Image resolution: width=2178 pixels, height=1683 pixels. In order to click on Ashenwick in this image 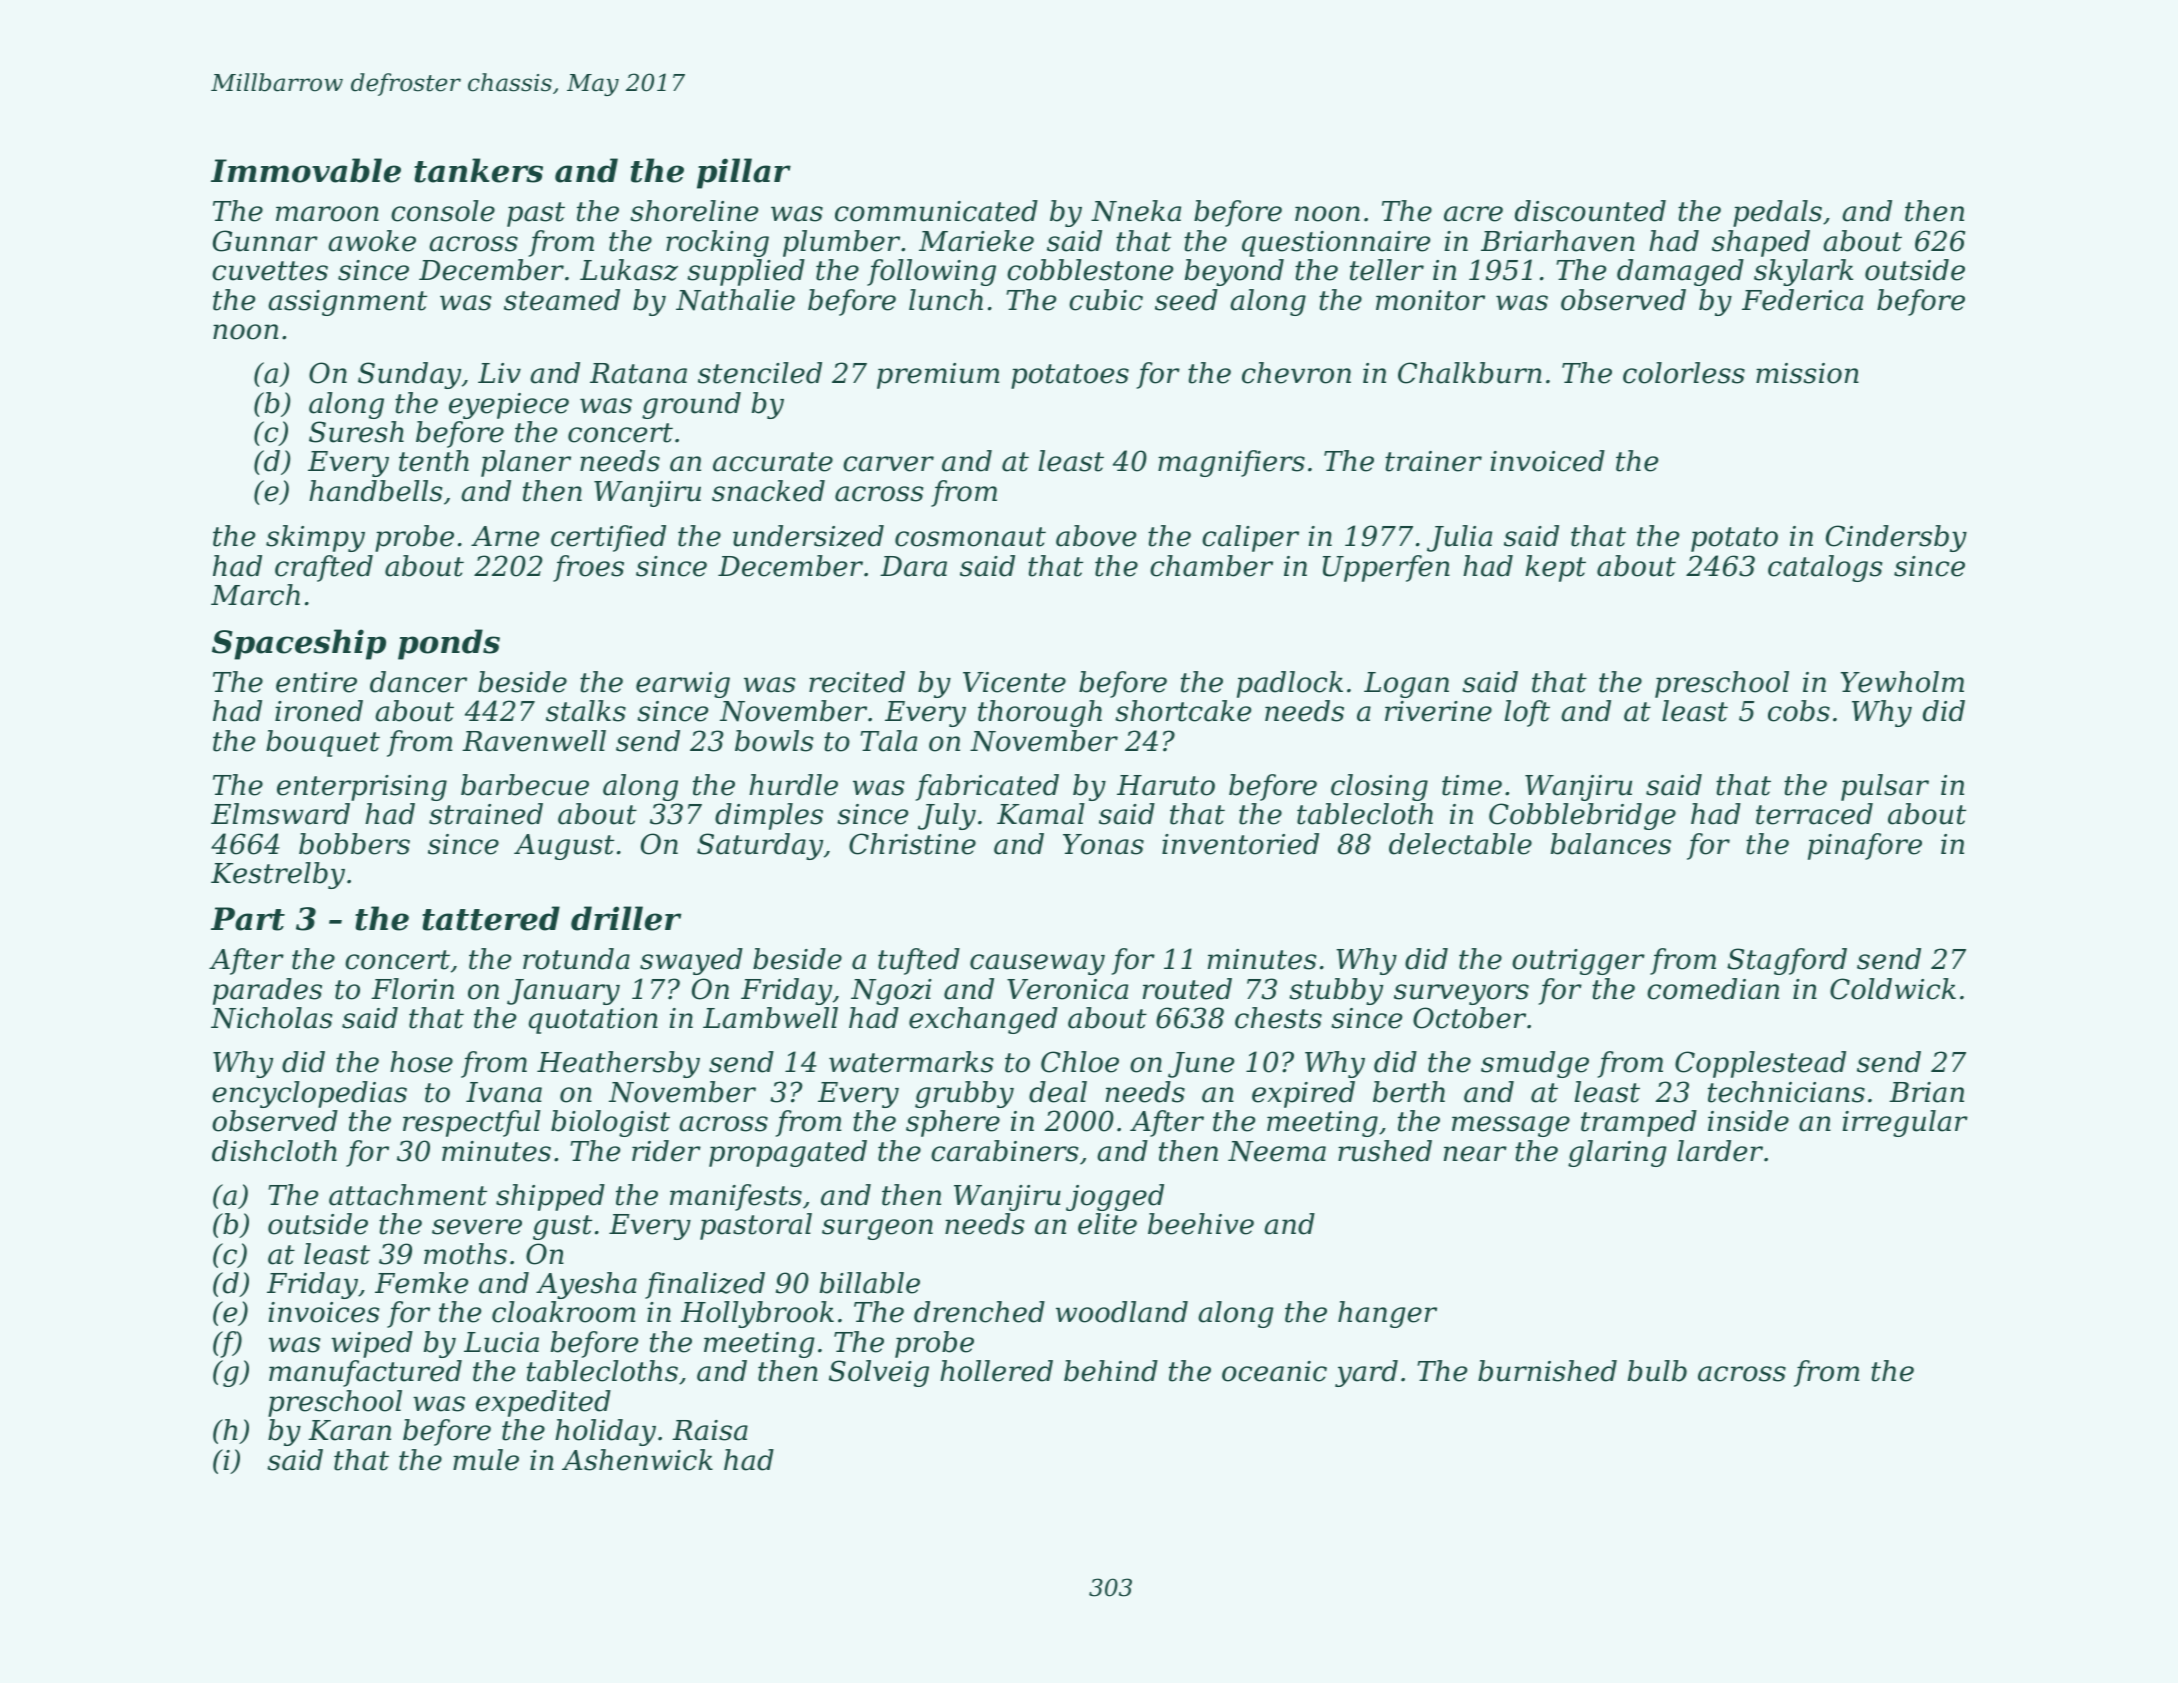, I will do `click(637, 1460)`.
